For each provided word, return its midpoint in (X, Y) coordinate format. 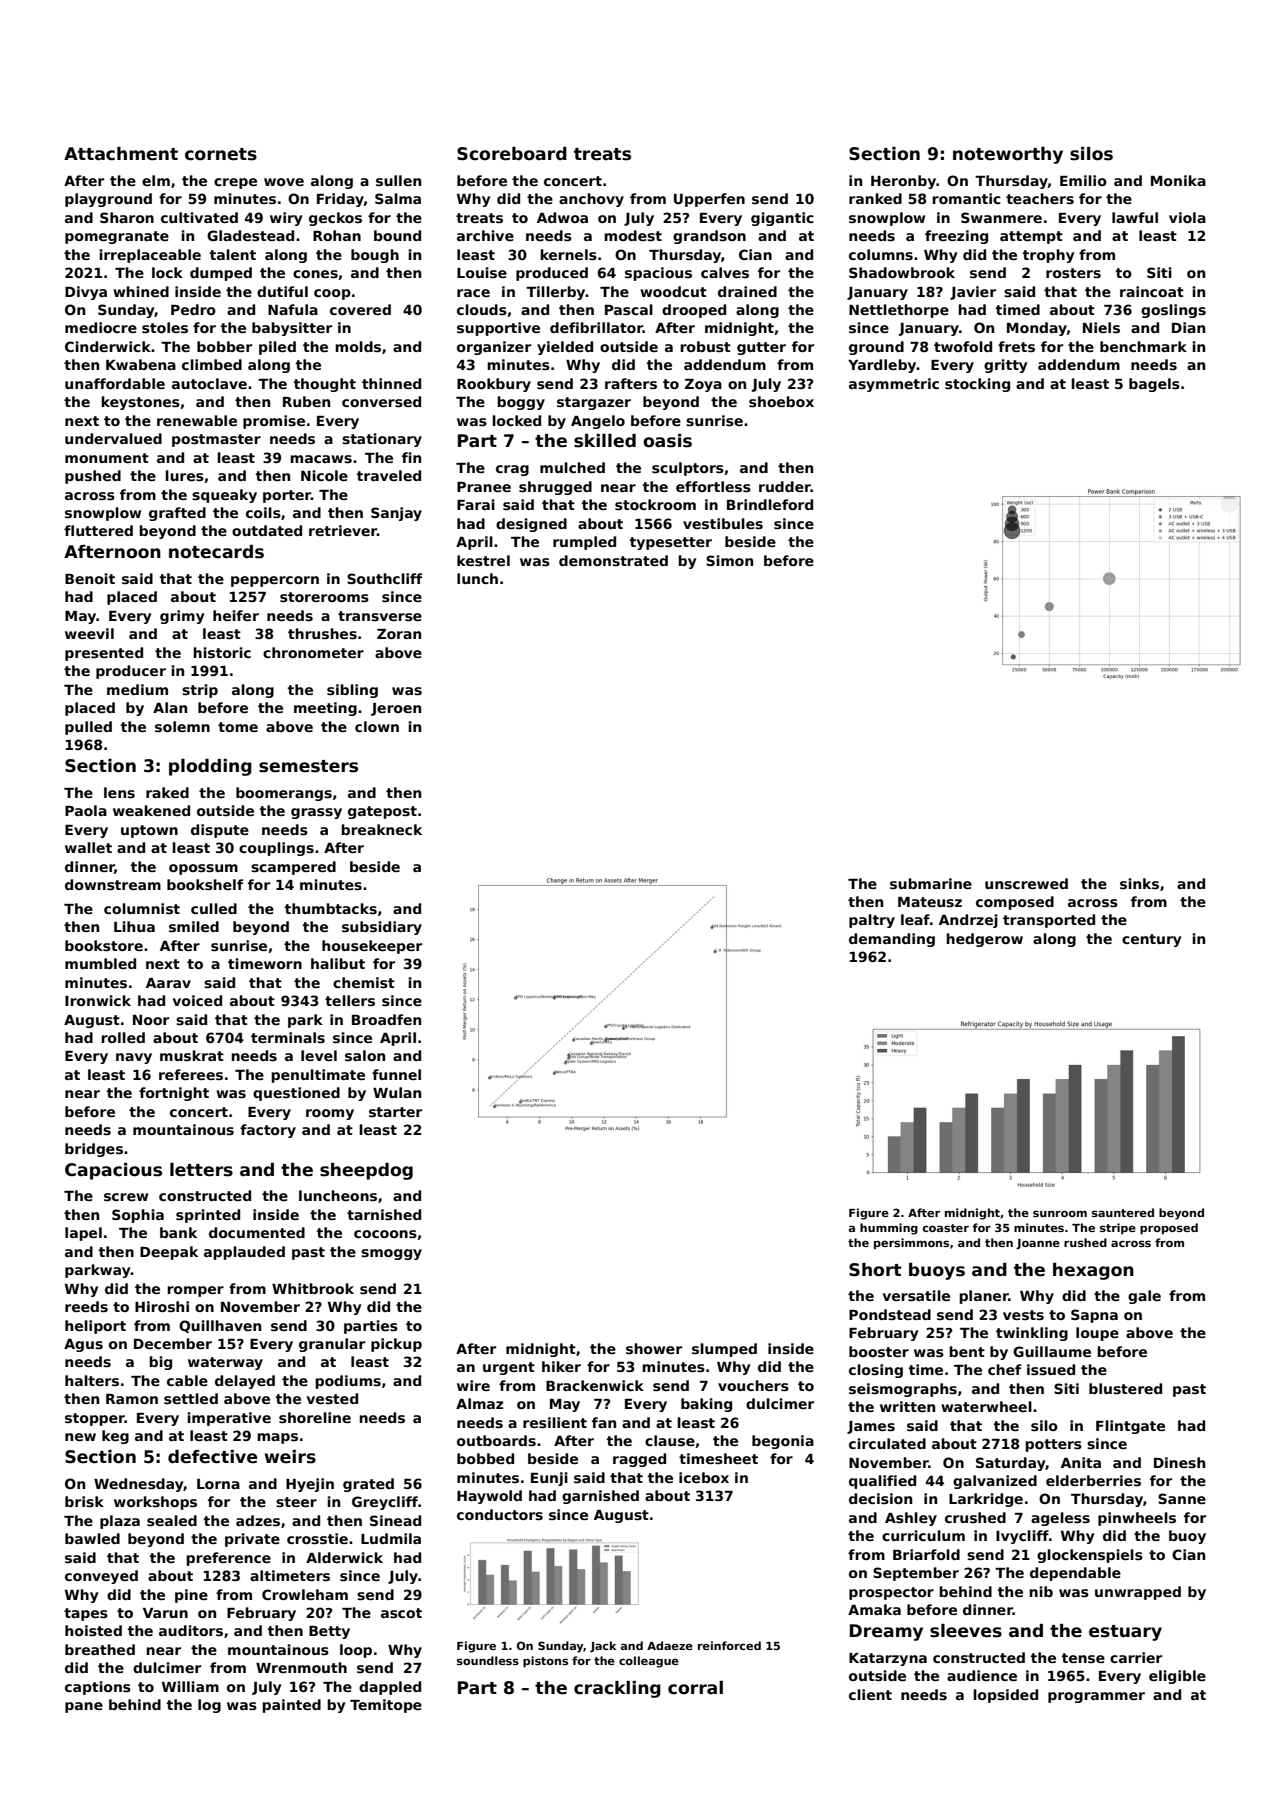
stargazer (594, 403)
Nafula (293, 309)
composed (1015, 903)
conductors (500, 1514)
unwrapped (1138, 1593)
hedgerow (984, 940)
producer (131, 672)
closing (876, 1371)
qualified (882, 1482)
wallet (88, 847)
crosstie (317, 1538)
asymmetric (894, 385)
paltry (872, 921)
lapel (83, 1234)
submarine (931, 883)
